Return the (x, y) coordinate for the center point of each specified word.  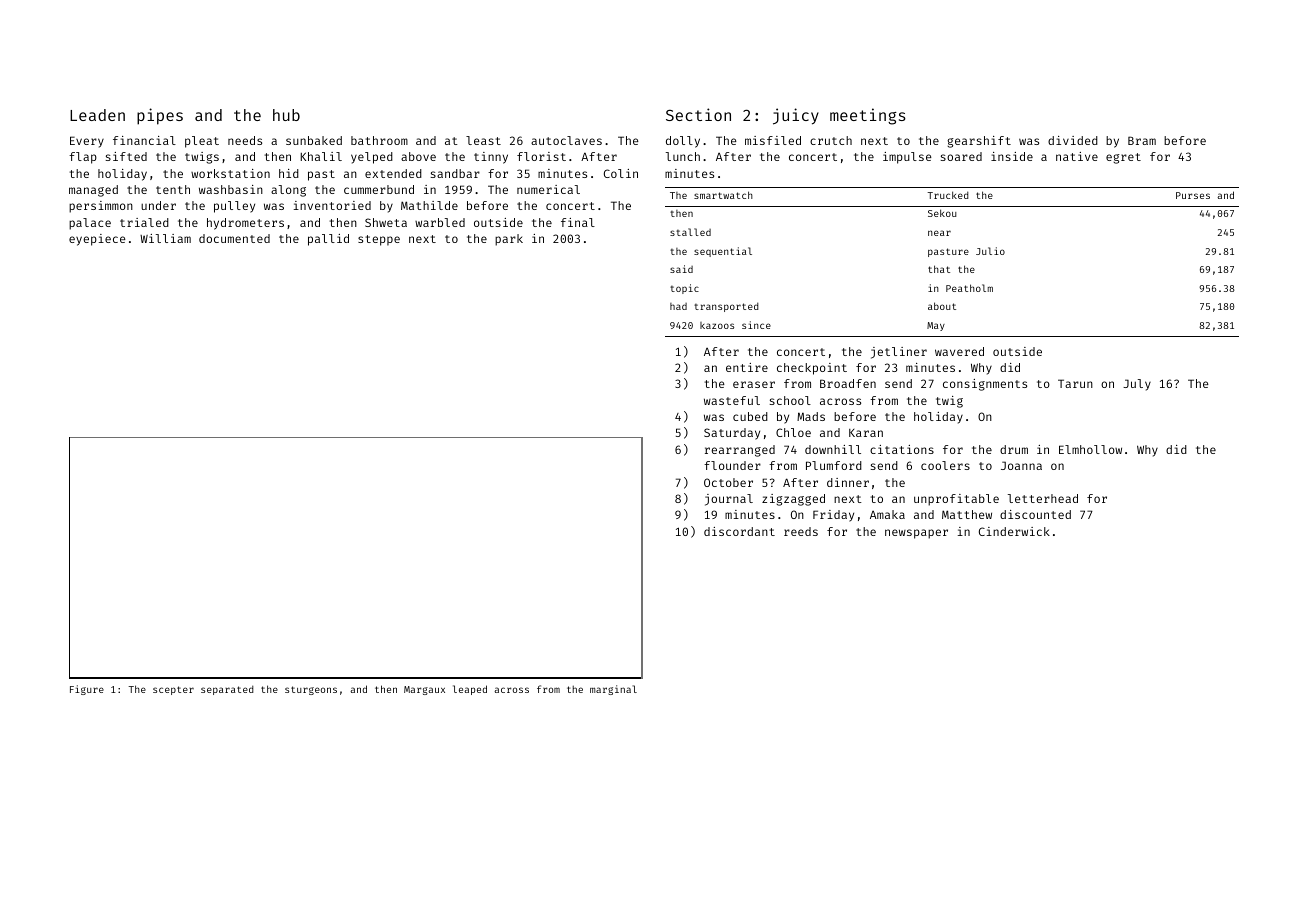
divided (1073, 140)
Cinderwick (1014, 531)
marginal (613, 690)
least (483, 140)
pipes (160, 116)
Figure (87, 690)
